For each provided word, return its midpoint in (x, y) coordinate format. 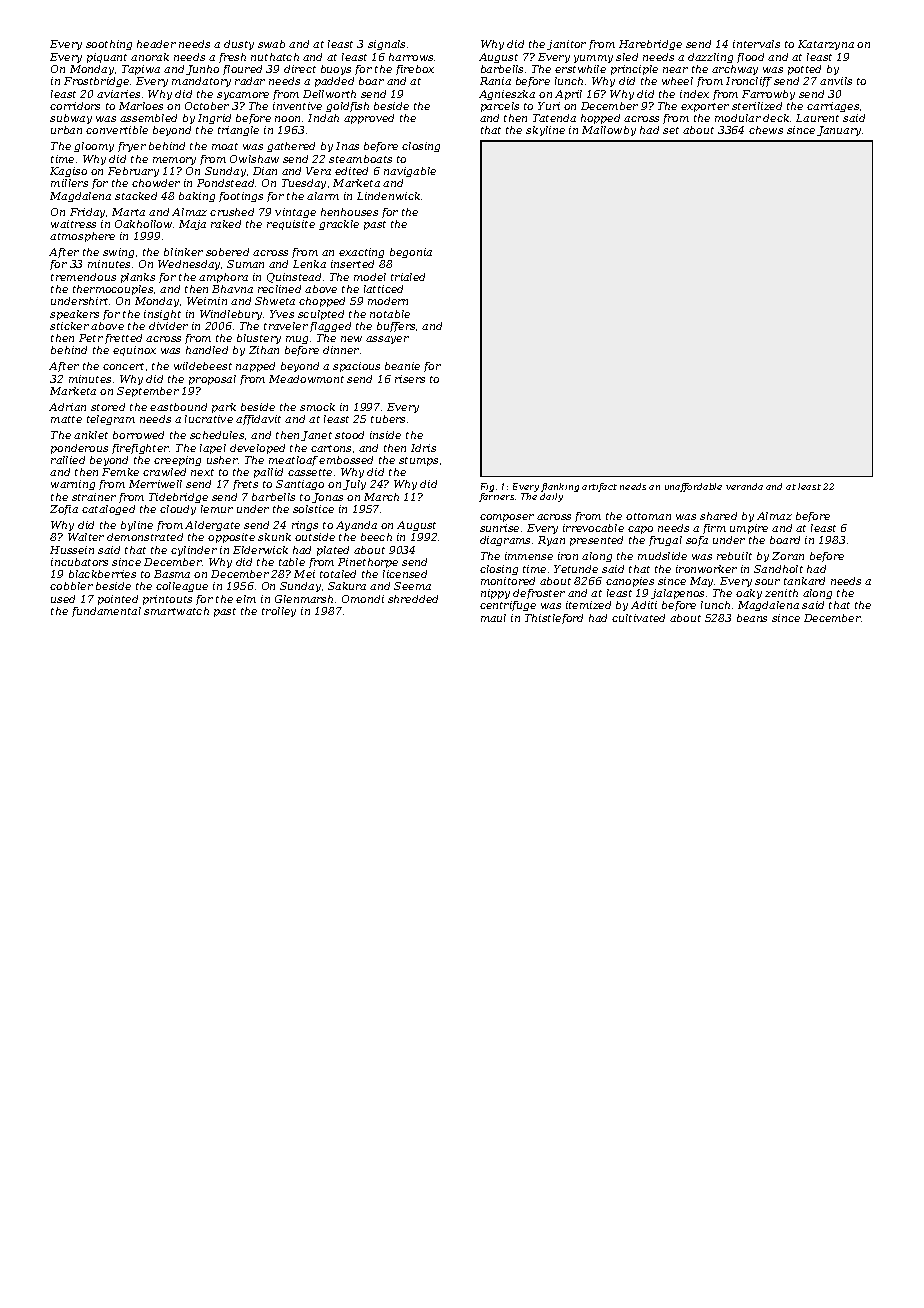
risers (410, 379)
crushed (232, 212)
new (351, 339)
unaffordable (693, 487)
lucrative (209, 419)
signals (386, 45)
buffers (396, 327)
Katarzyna (826, 45)
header (156, 44)
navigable (410, 172)
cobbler (71, 586)
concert (123, 366)
